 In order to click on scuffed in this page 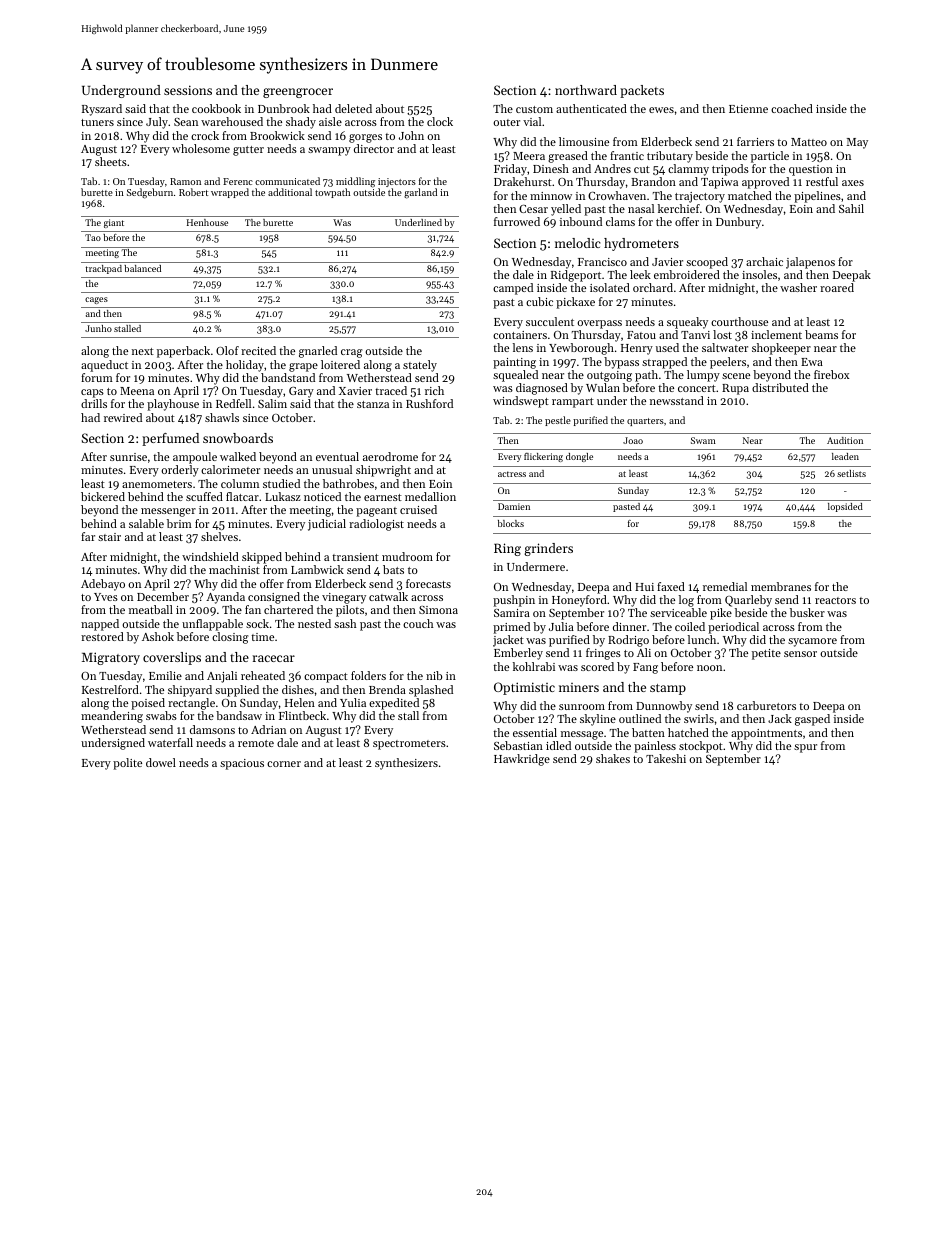, I will do `click(204, 496)`.
